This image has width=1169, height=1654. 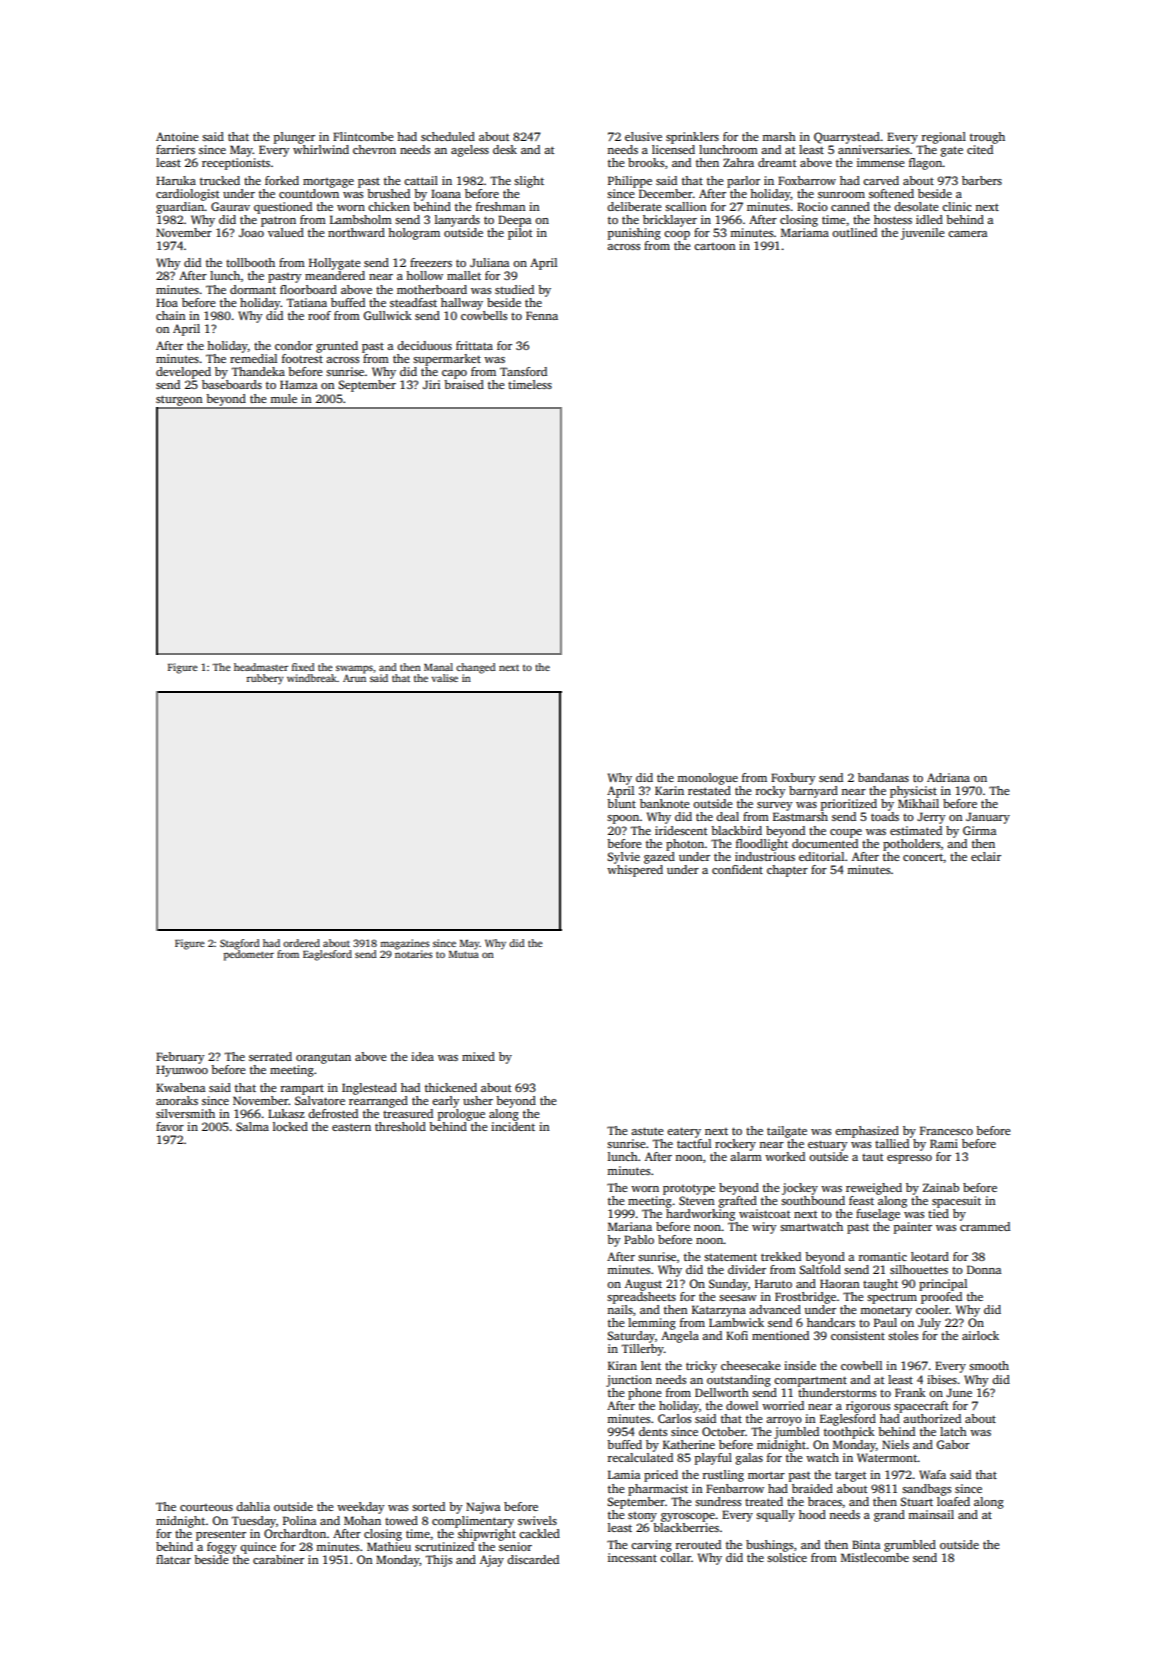 I want to click on dahlia, so click(x=253, y=1506).
